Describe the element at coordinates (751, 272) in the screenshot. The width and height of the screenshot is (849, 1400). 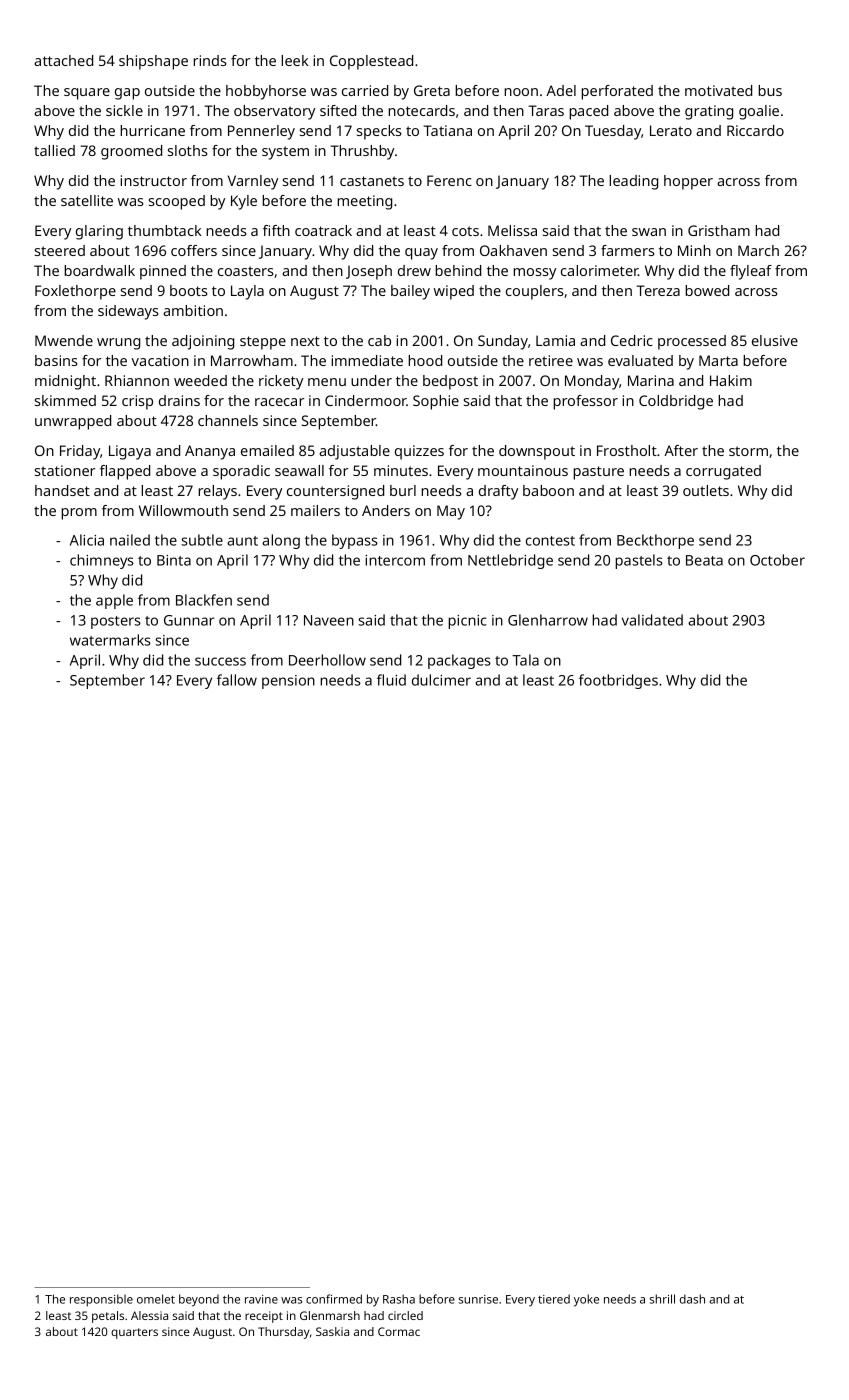
I see `flyleaf` at that location.
